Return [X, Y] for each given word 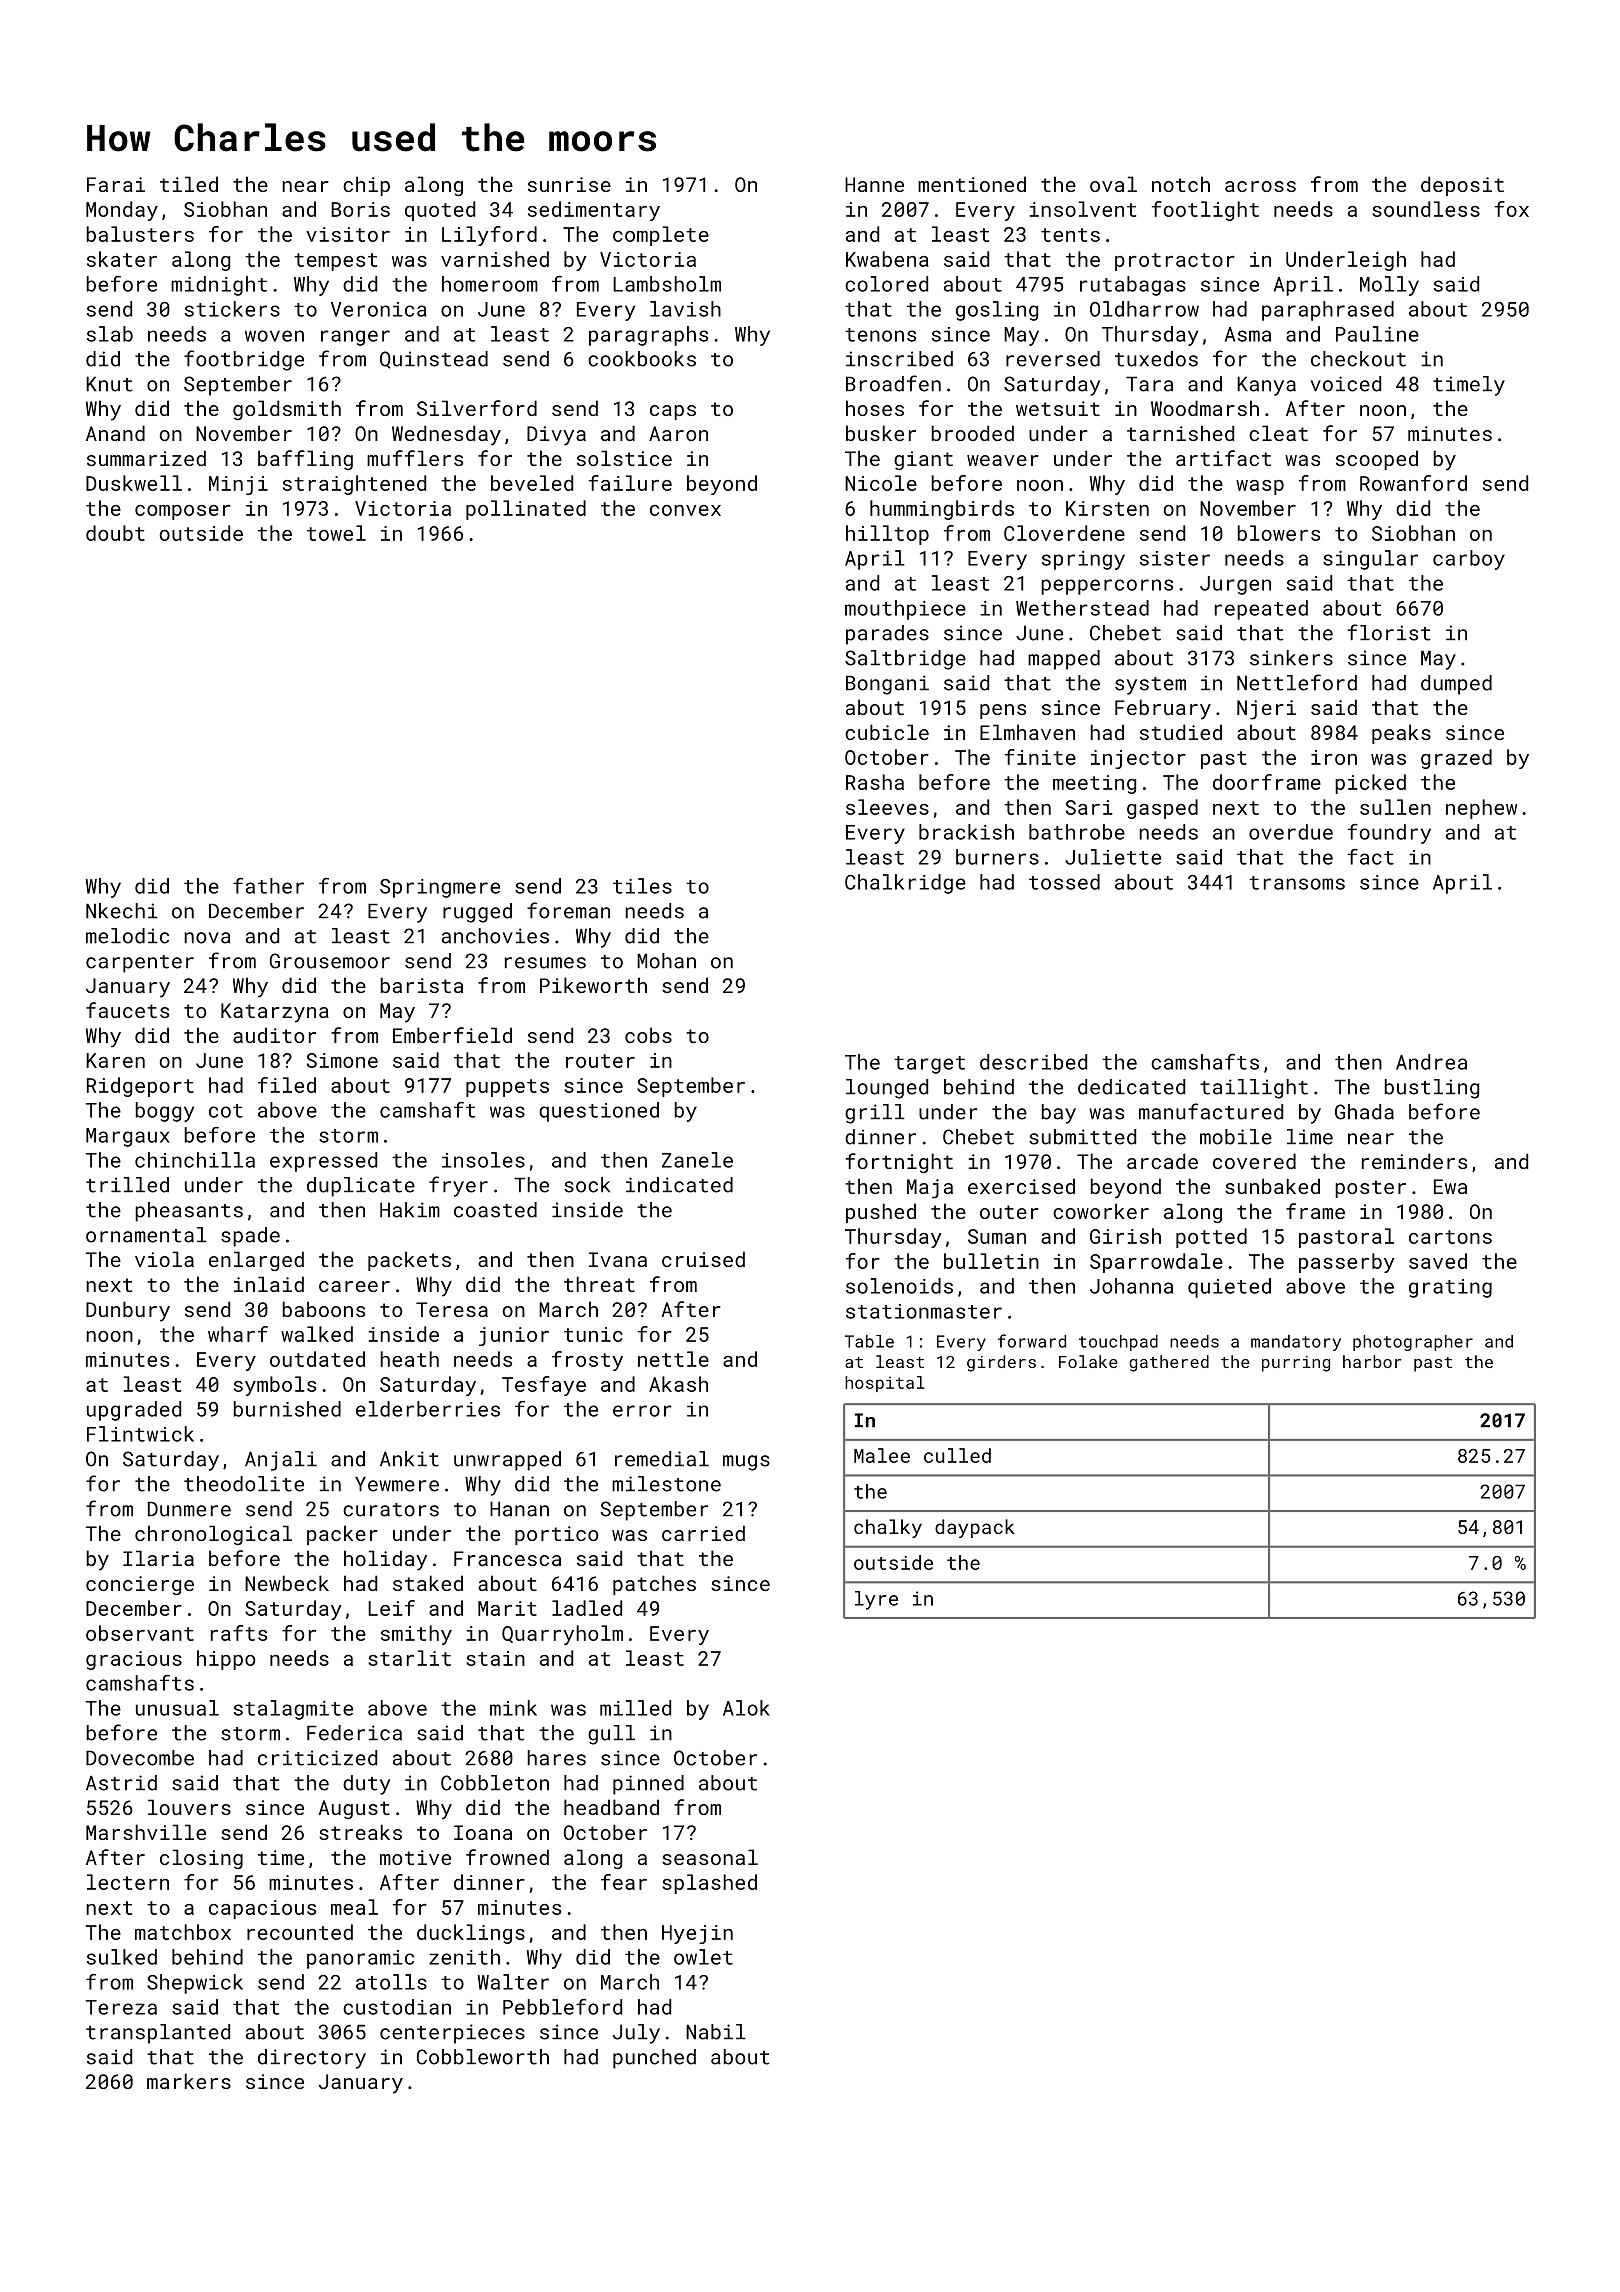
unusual [177, 1708]
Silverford [477, 408]
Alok [746, 1708]
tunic [593, 1334]
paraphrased [1328, 311]
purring [1296, 1364]
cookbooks [642, 359]
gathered [1169, 1363]
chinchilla [195, 1160]
